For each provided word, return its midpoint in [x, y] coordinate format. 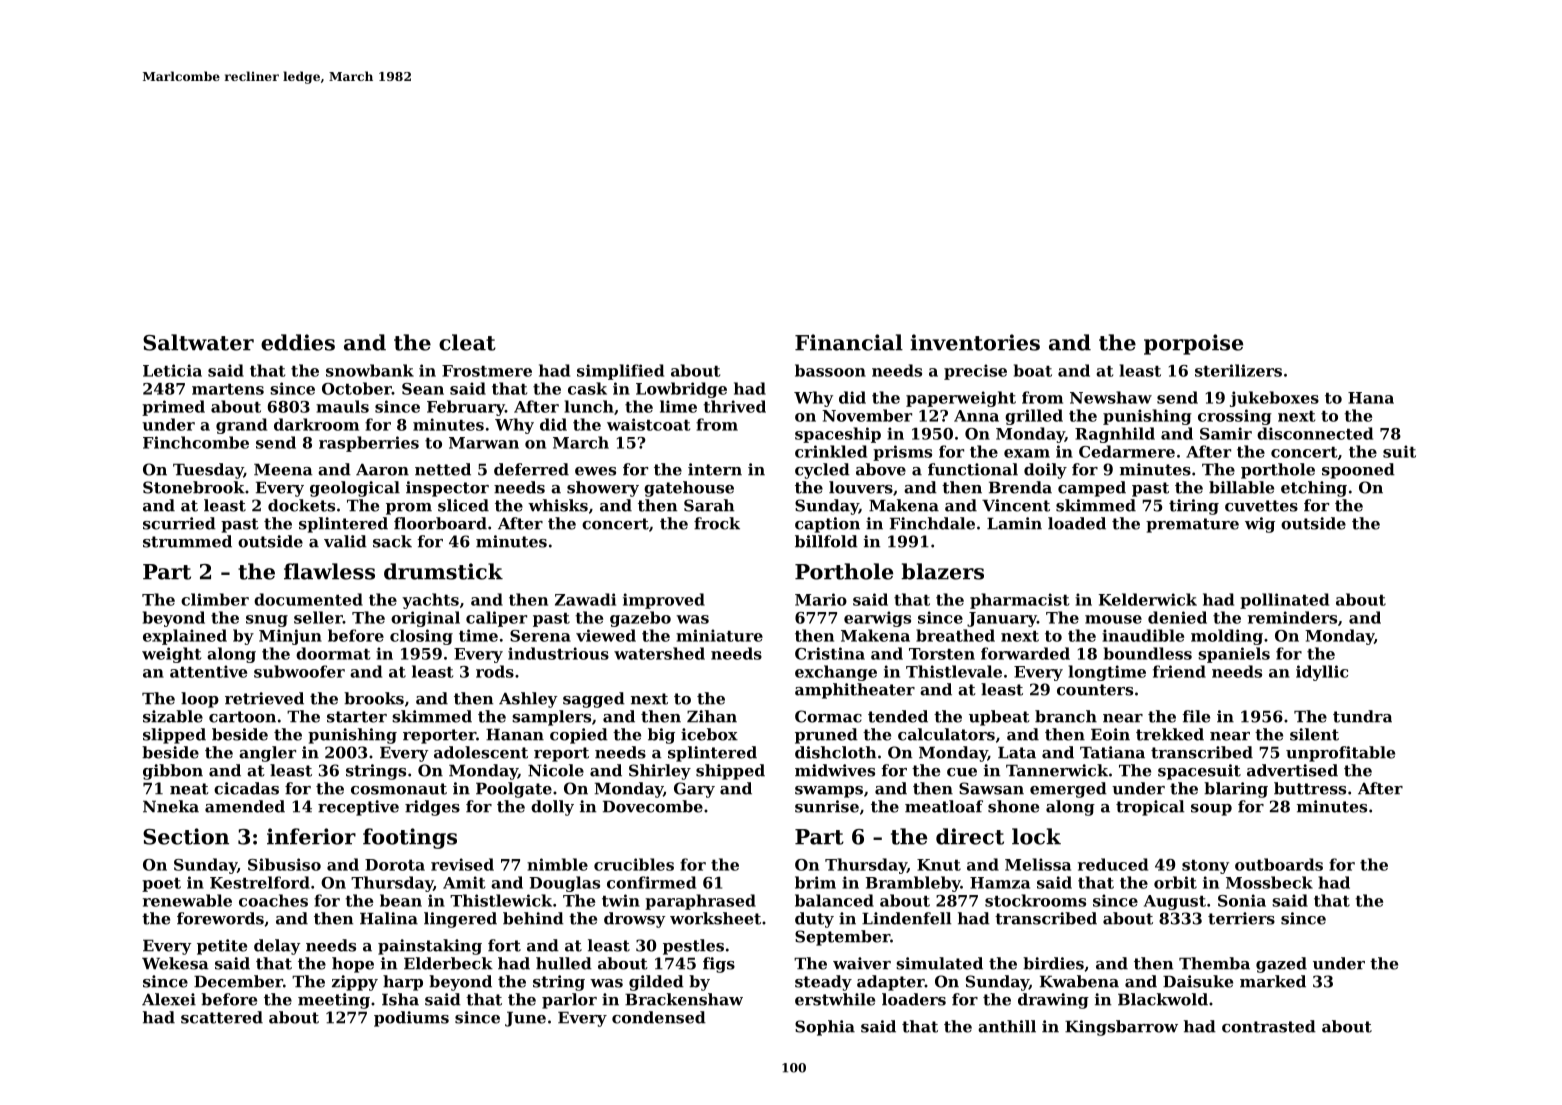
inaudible [1143, 635]
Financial [849, 342]
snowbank [370, 370]
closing [421, 637]
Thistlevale [954, 671]
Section [186, 836]
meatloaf [944, 806]
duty [814, 920]
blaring [1236, 790]
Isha [400, 999]
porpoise [1193, 344]
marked [1273, 981]
